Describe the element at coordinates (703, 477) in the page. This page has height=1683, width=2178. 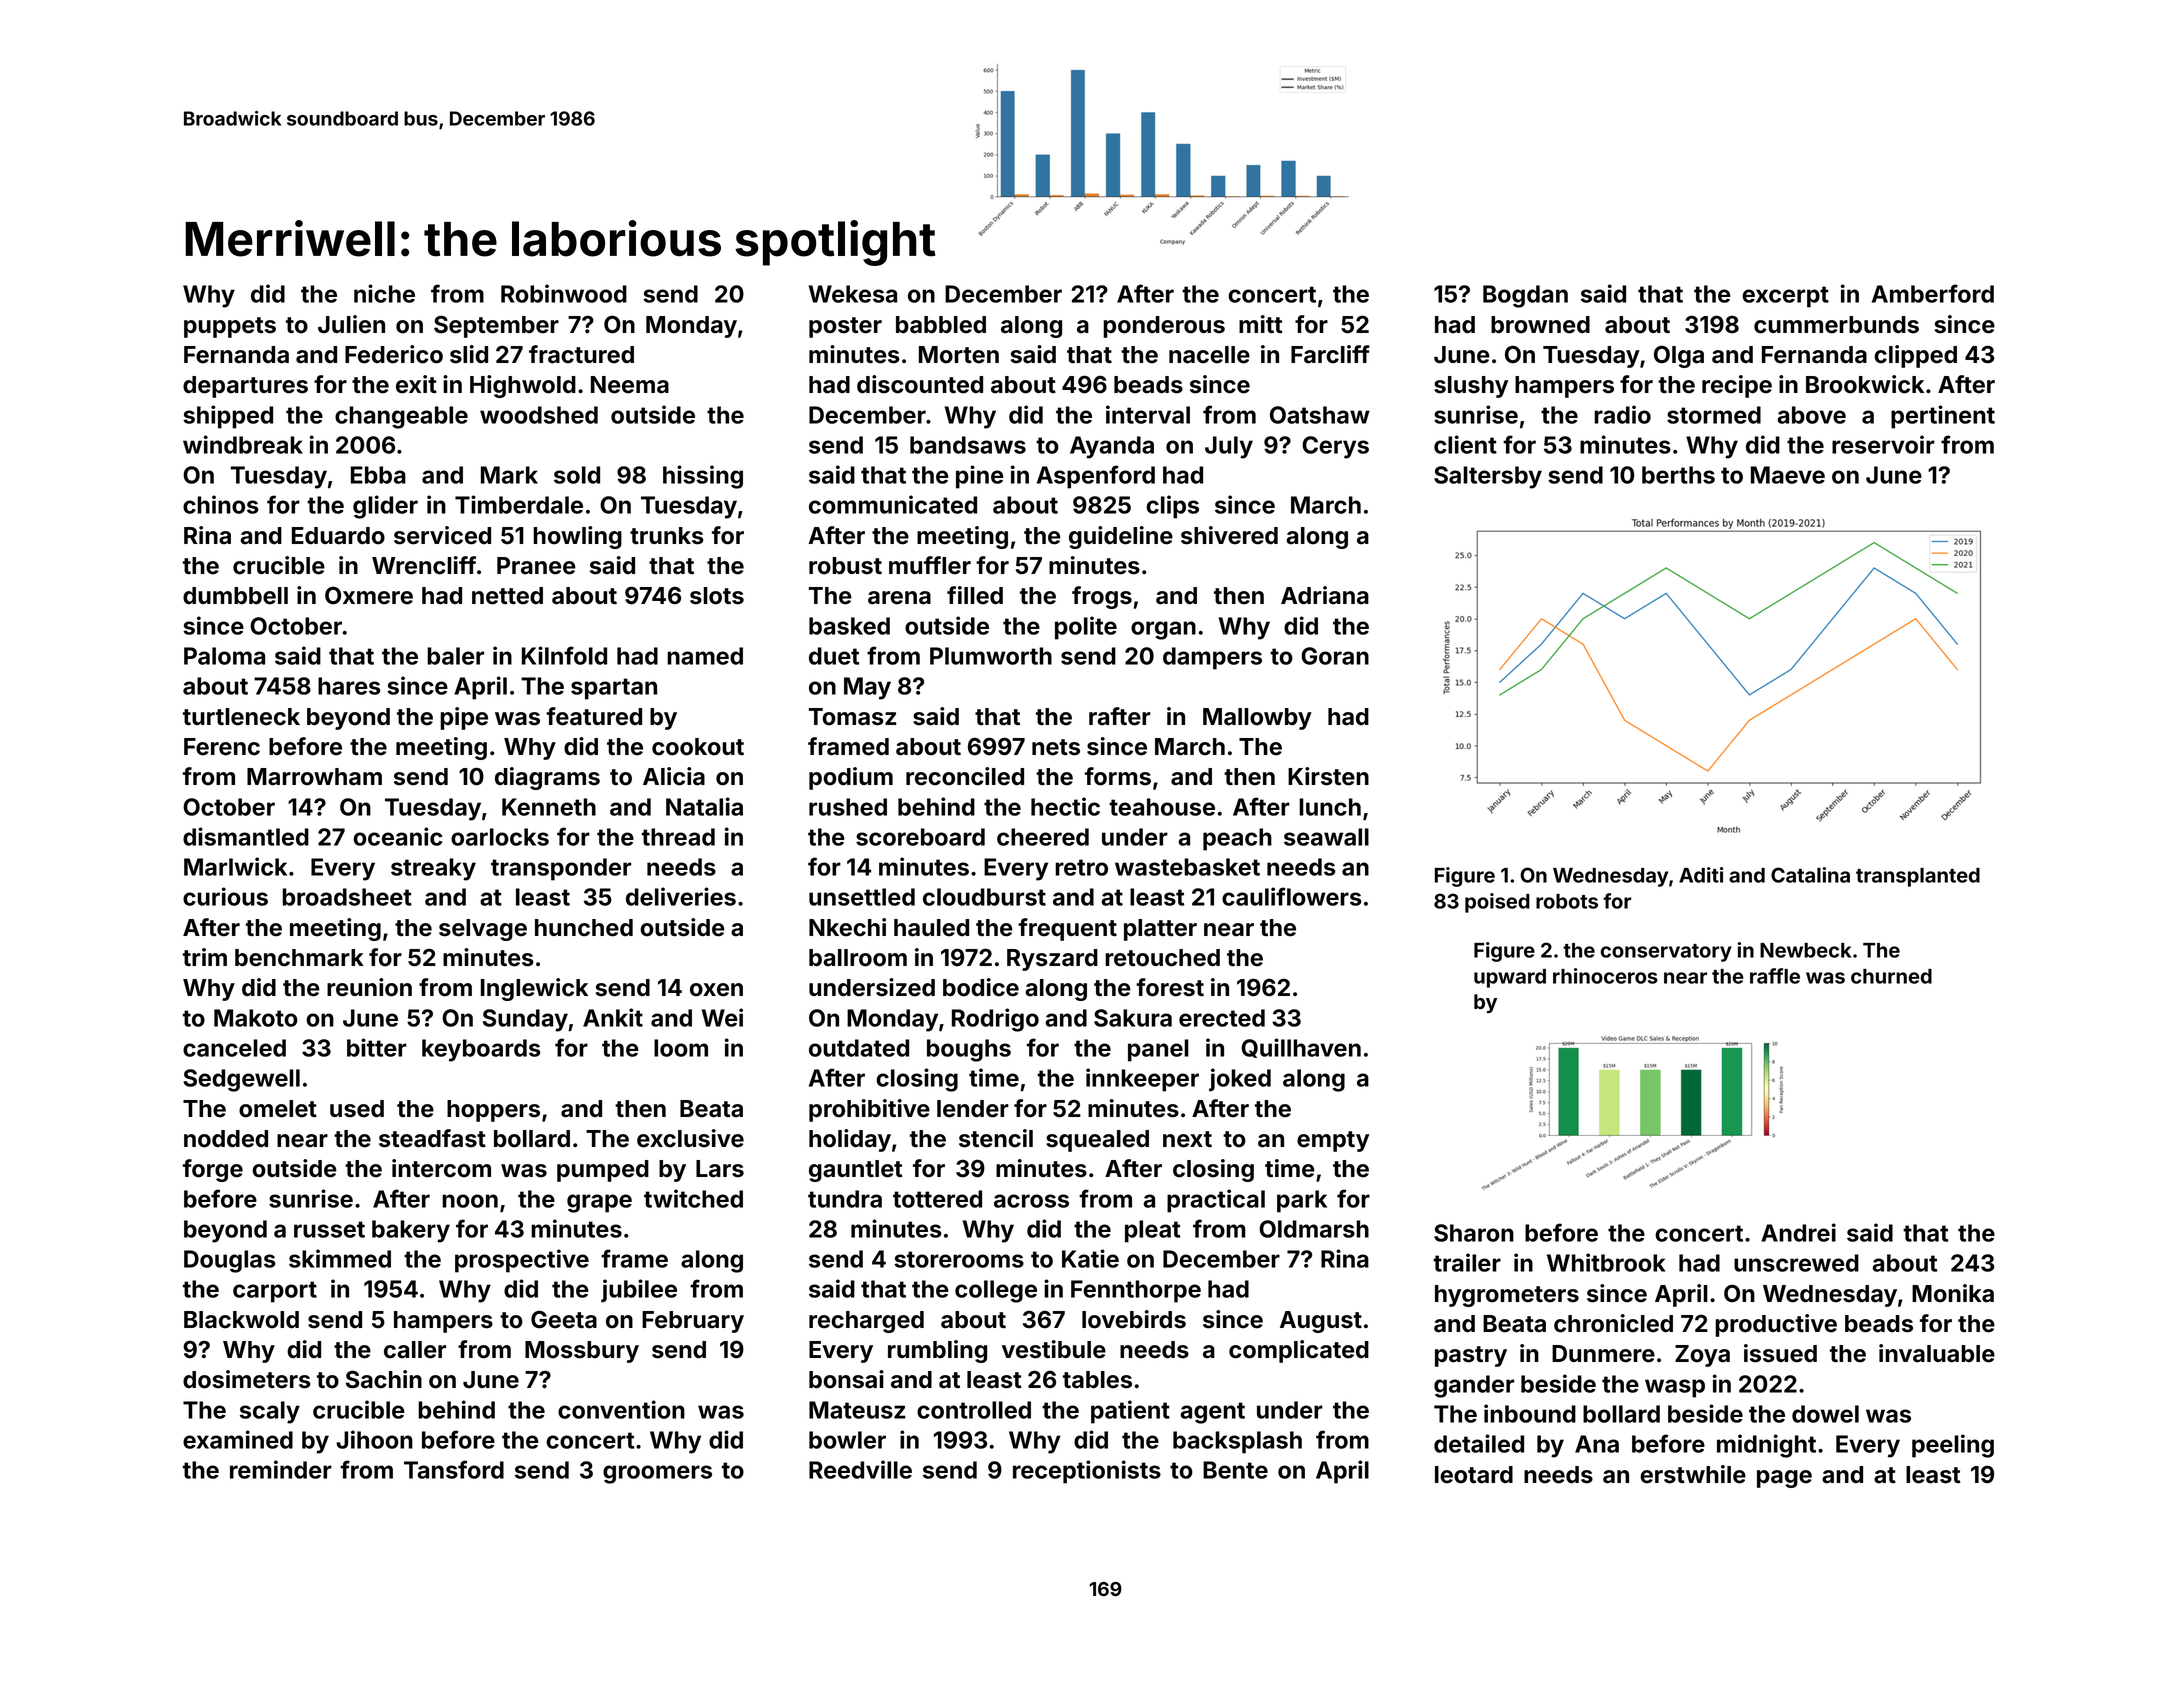
I see `hissing` at that location.
